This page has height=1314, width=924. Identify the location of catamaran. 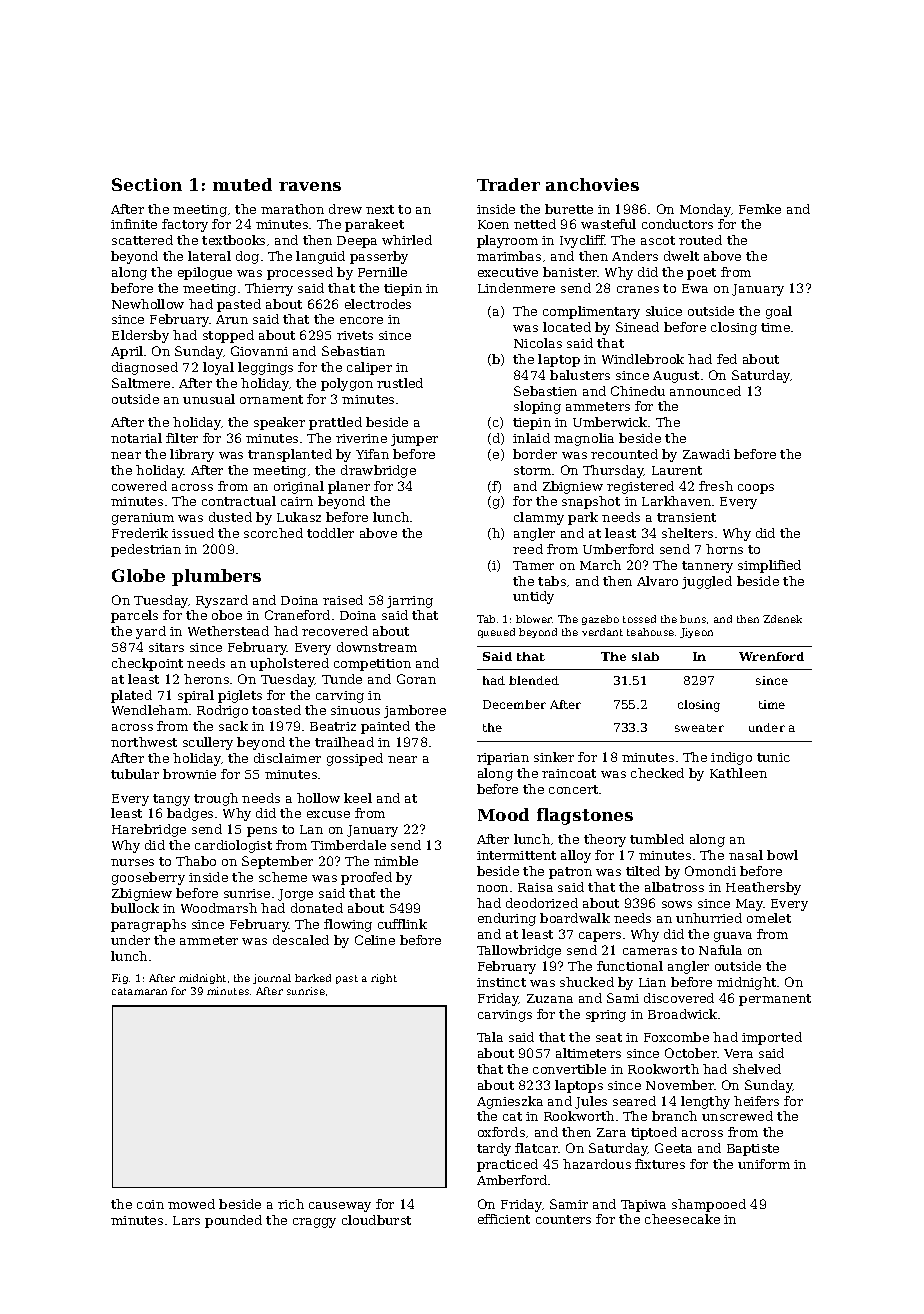
(139, 991).
